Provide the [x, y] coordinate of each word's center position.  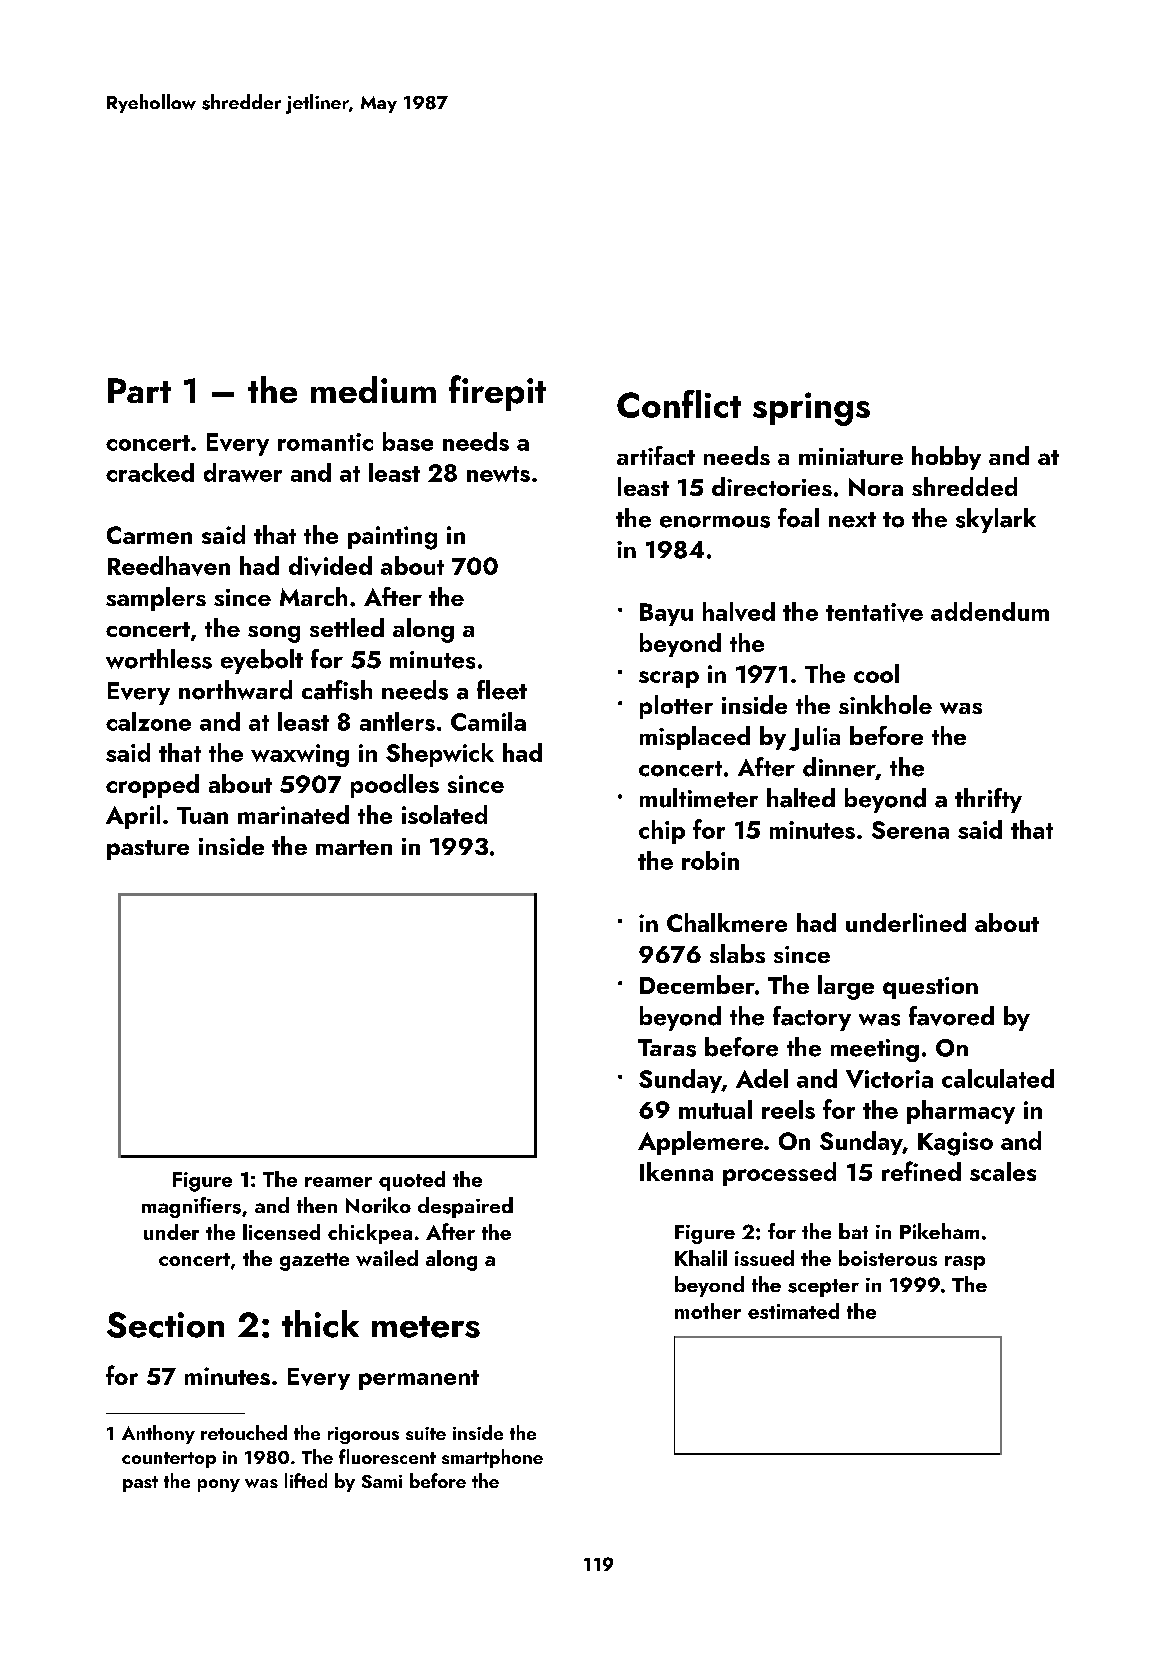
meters [426, 1327]
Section [165, 1325]
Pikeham [939, 1231]
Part [139, 390]
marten [354, 847]
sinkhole [885, 704]
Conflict [679, 404]
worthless [159, 659]
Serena [910, 830]
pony [219, 1485]
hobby [946, 458]
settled [347, 627]
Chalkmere [727, 922]
